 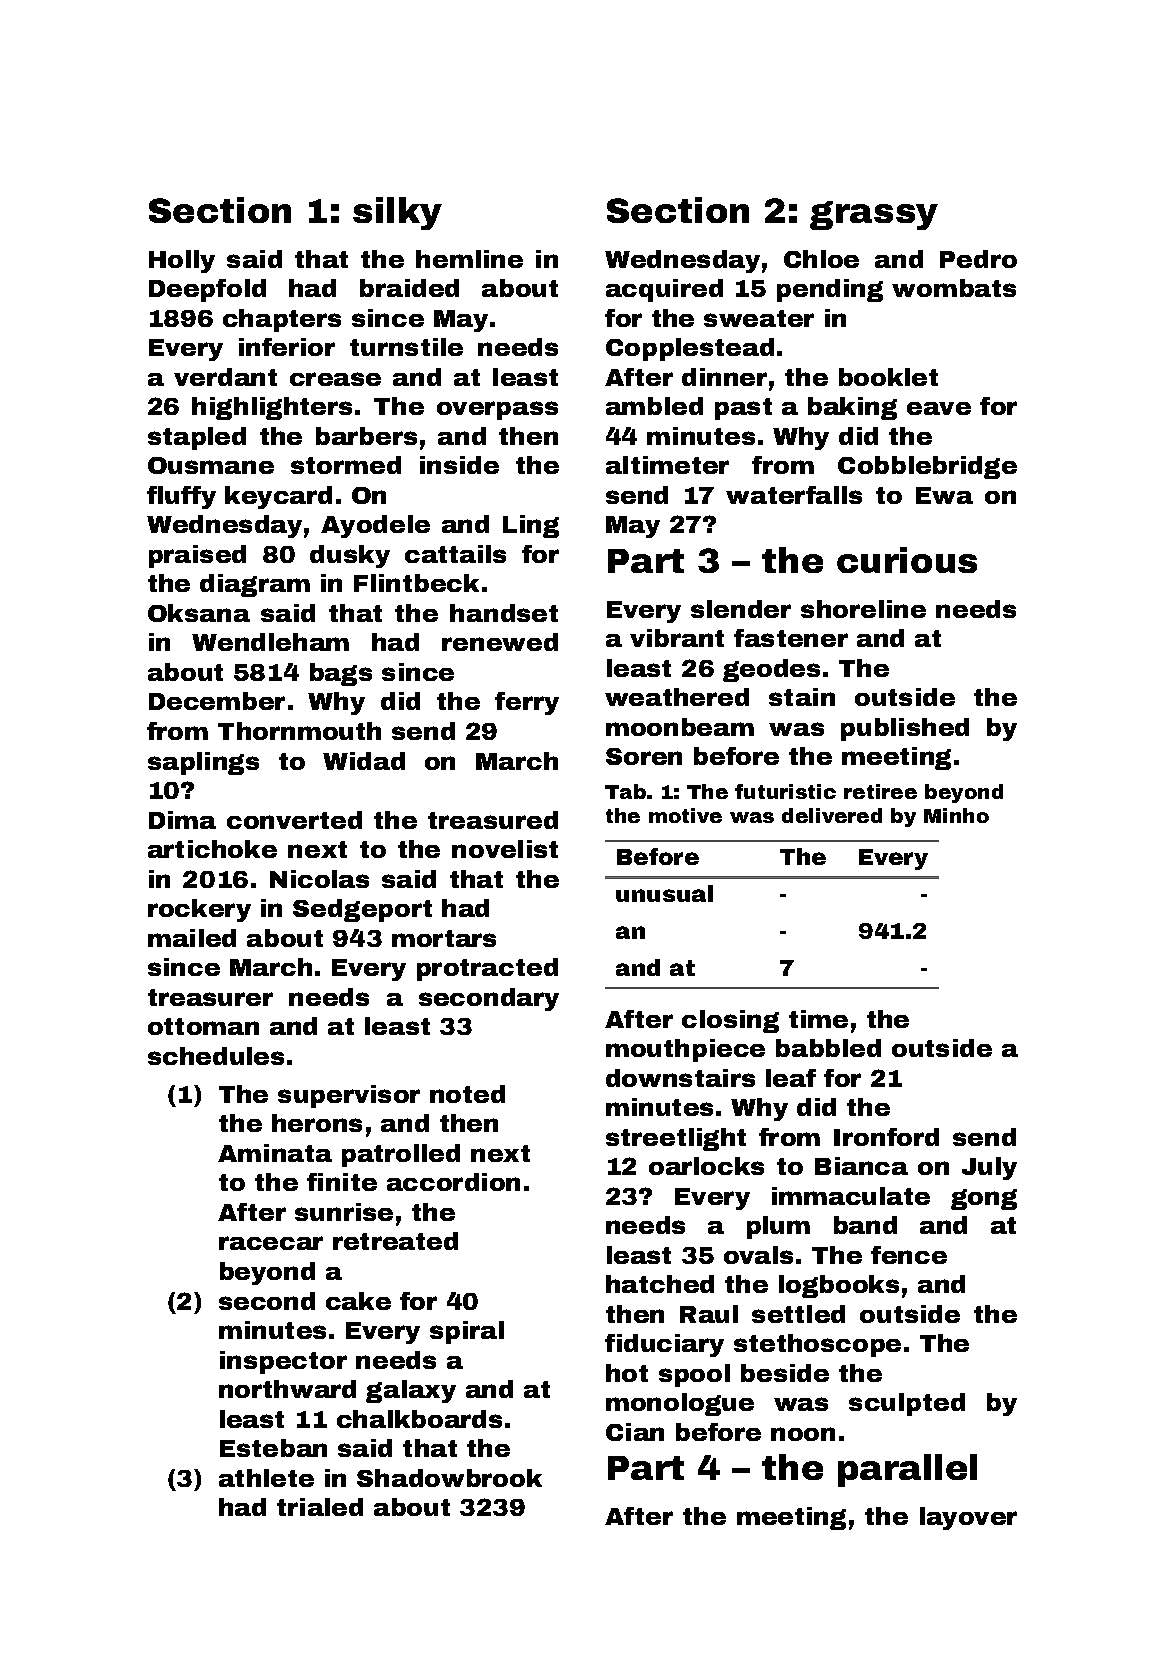 I want to click on trialed, so click(x=320, y=1507).
